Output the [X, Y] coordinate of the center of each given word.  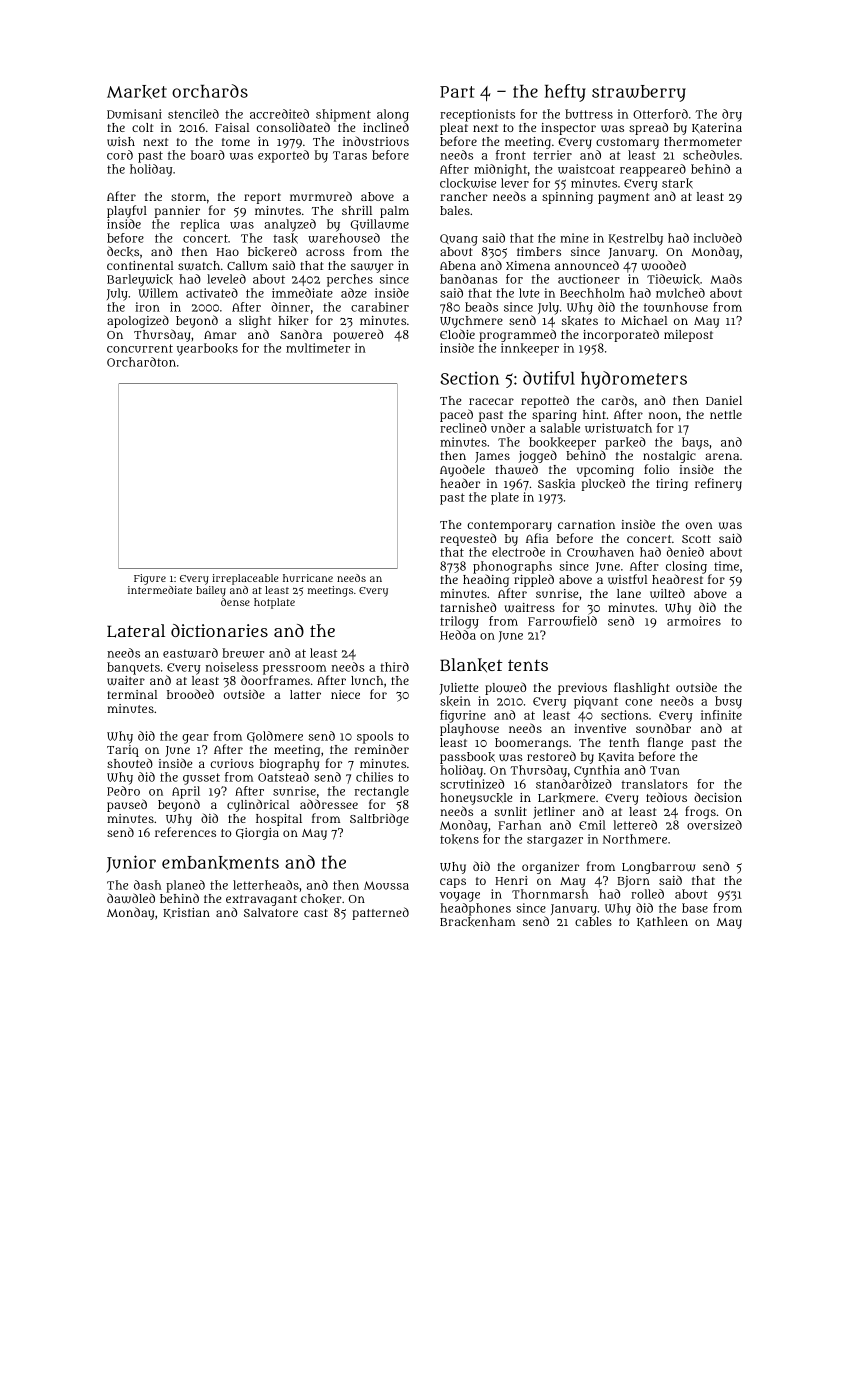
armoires [694, 621]
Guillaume [380, 225]
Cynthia [597, 771]
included [718, 238]
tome [236, 142]
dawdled [131, 898]
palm [394, 212]
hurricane [308, 578]
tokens [459, 839]
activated [212, 293]
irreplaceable [245, 579]
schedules [711, 155]
